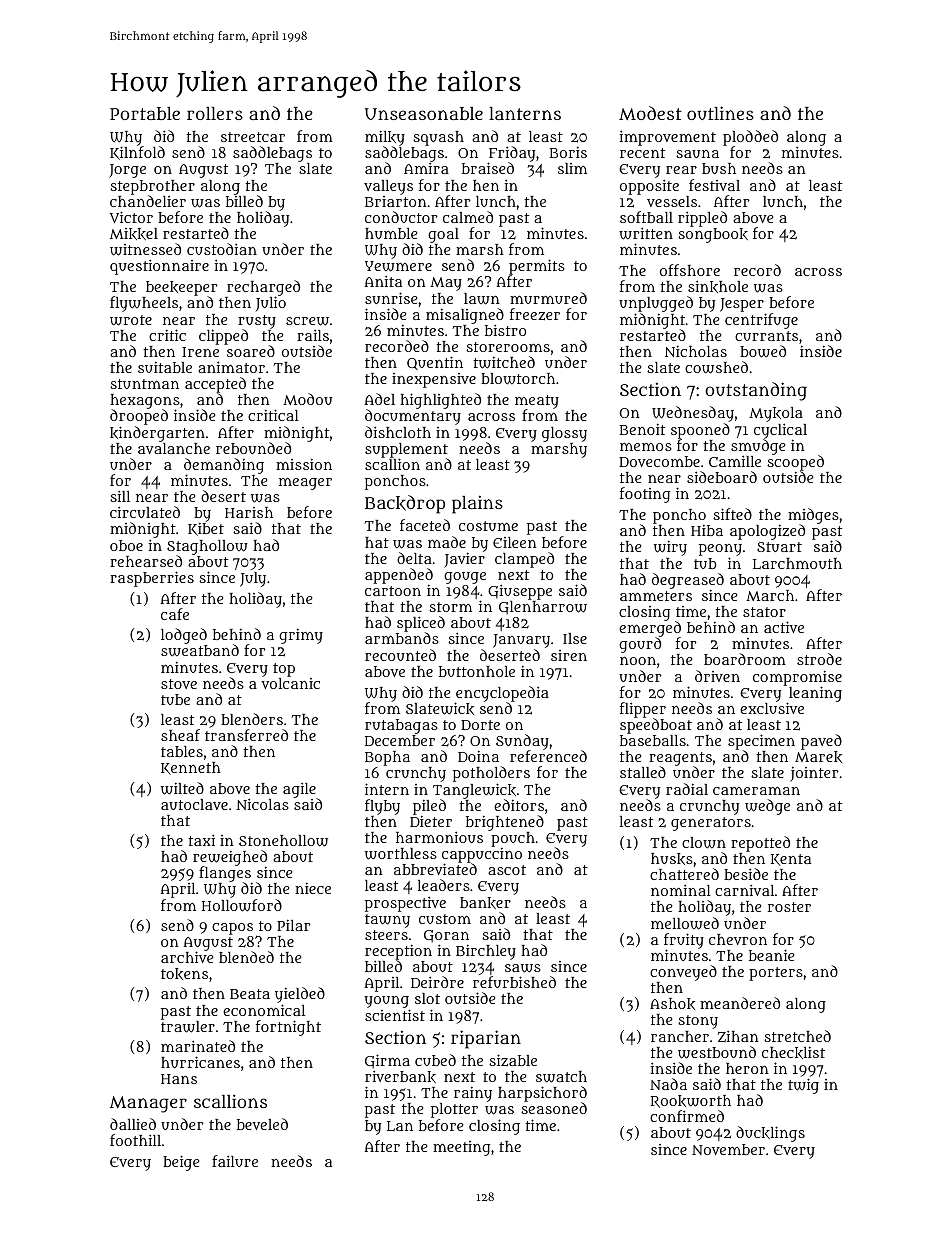  I want to click on Wednesday, so click(693, 414).
